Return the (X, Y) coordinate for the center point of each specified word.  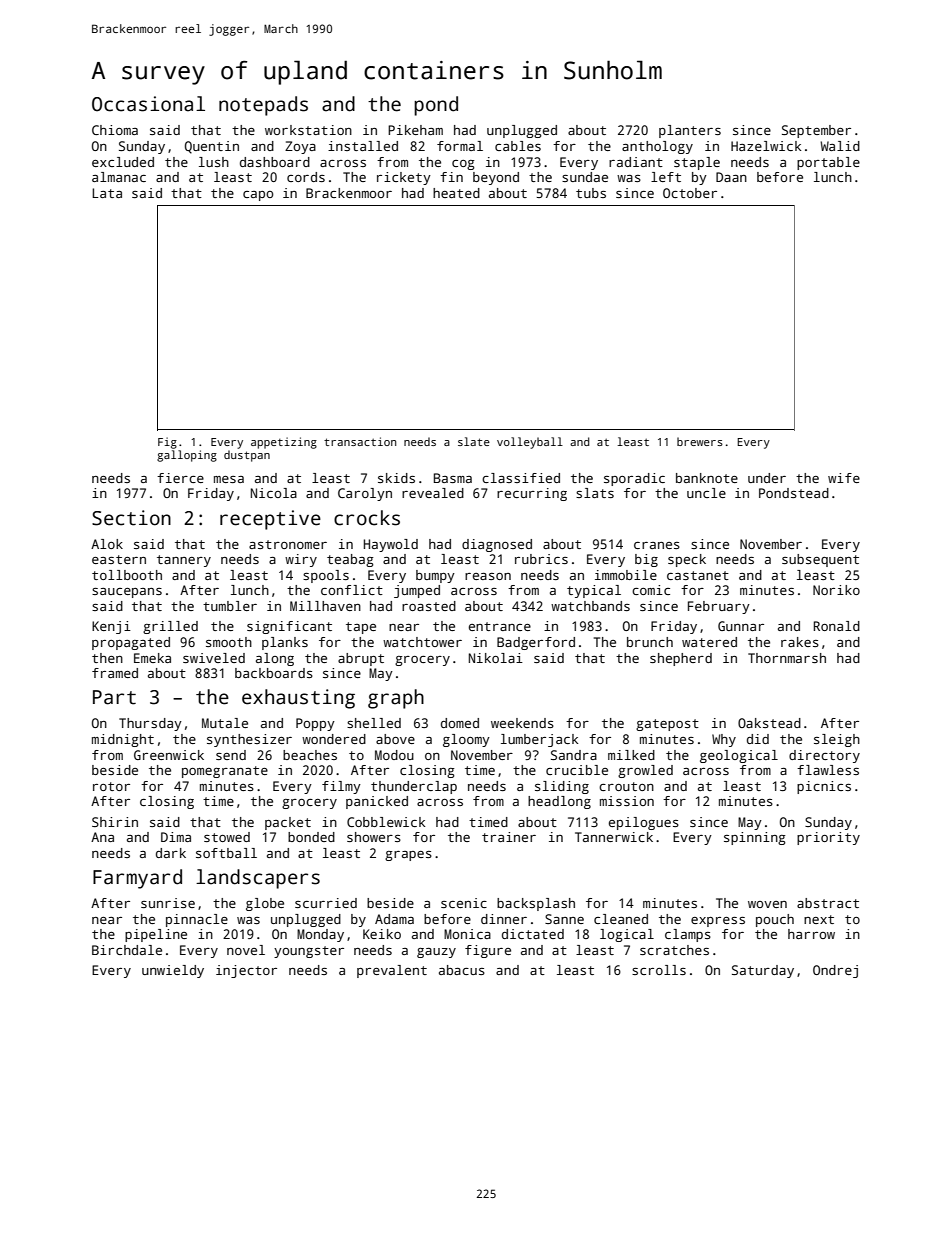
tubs (591, 193)
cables (518, 146)
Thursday (150, 724)
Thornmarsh (787, 658)
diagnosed (497, 545)
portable (828, 163)
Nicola (274, 493)
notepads (263, 106)
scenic (464, 903)
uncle (706, 493)
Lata (107, 193)
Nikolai (496, 658)
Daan (731, 177)
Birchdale (127, 950)
